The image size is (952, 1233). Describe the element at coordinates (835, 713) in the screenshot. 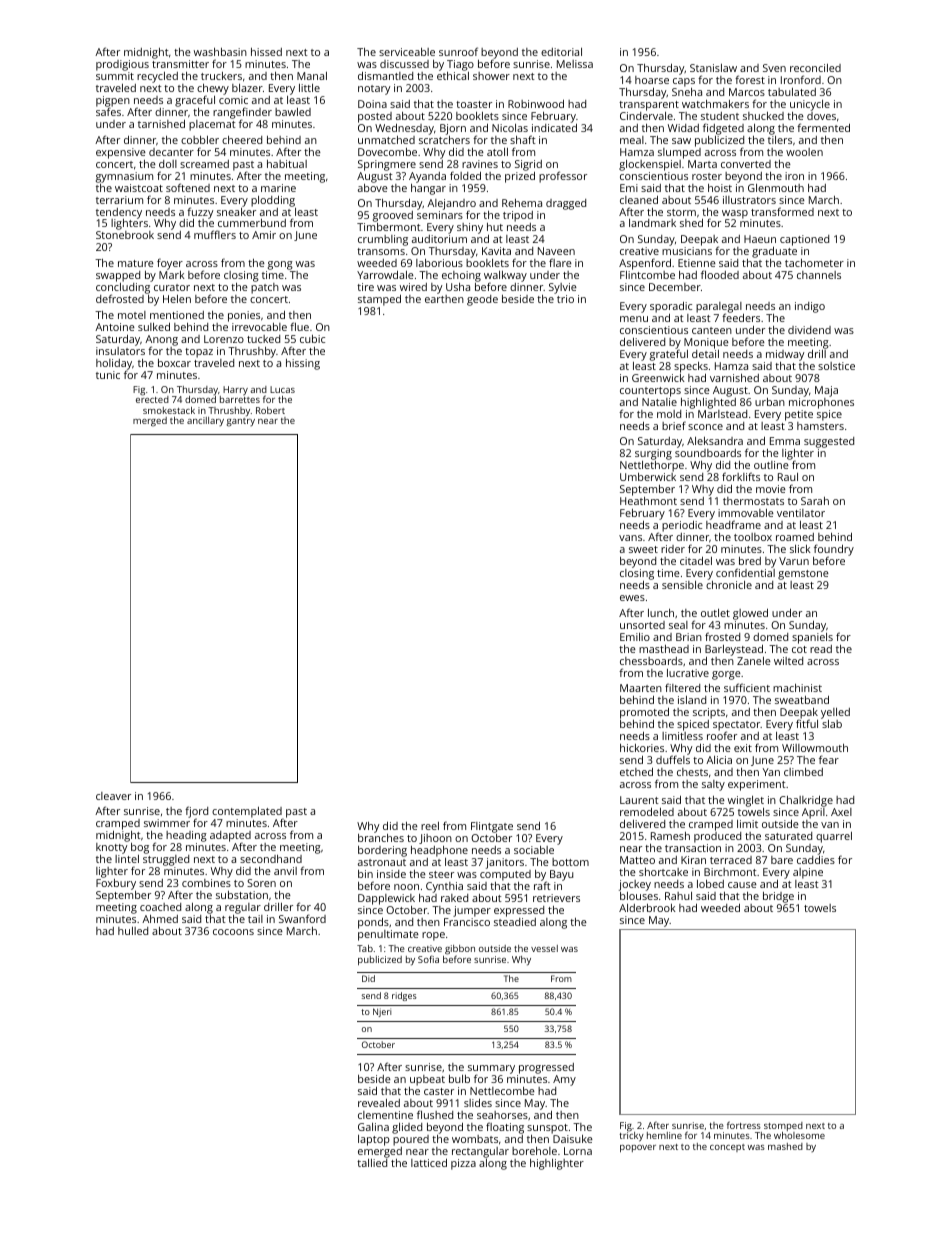

I see `yelled` at that location.
